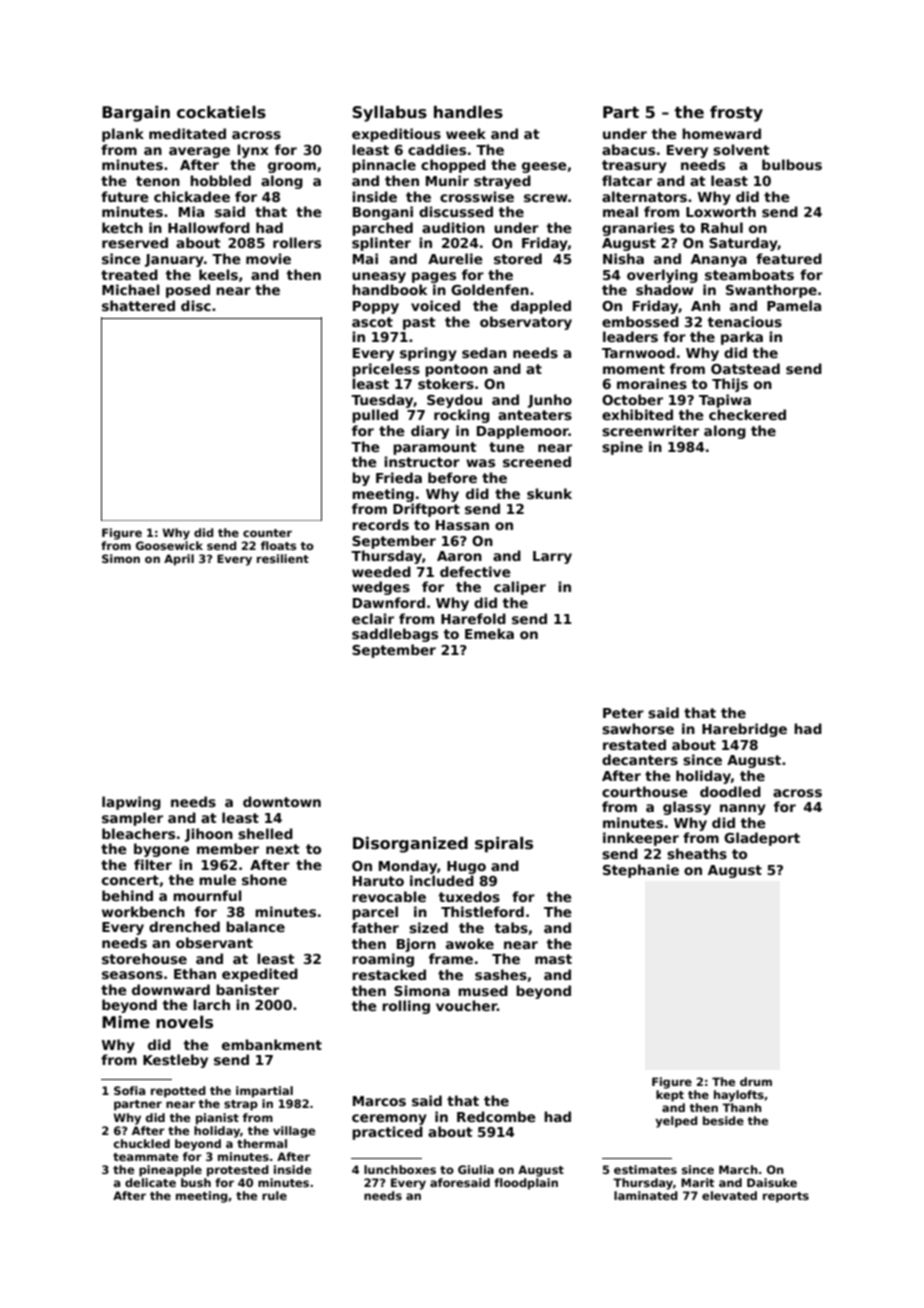  Describe the element at coordinates (274, 1195) in the document. I see `rule` at that location.
